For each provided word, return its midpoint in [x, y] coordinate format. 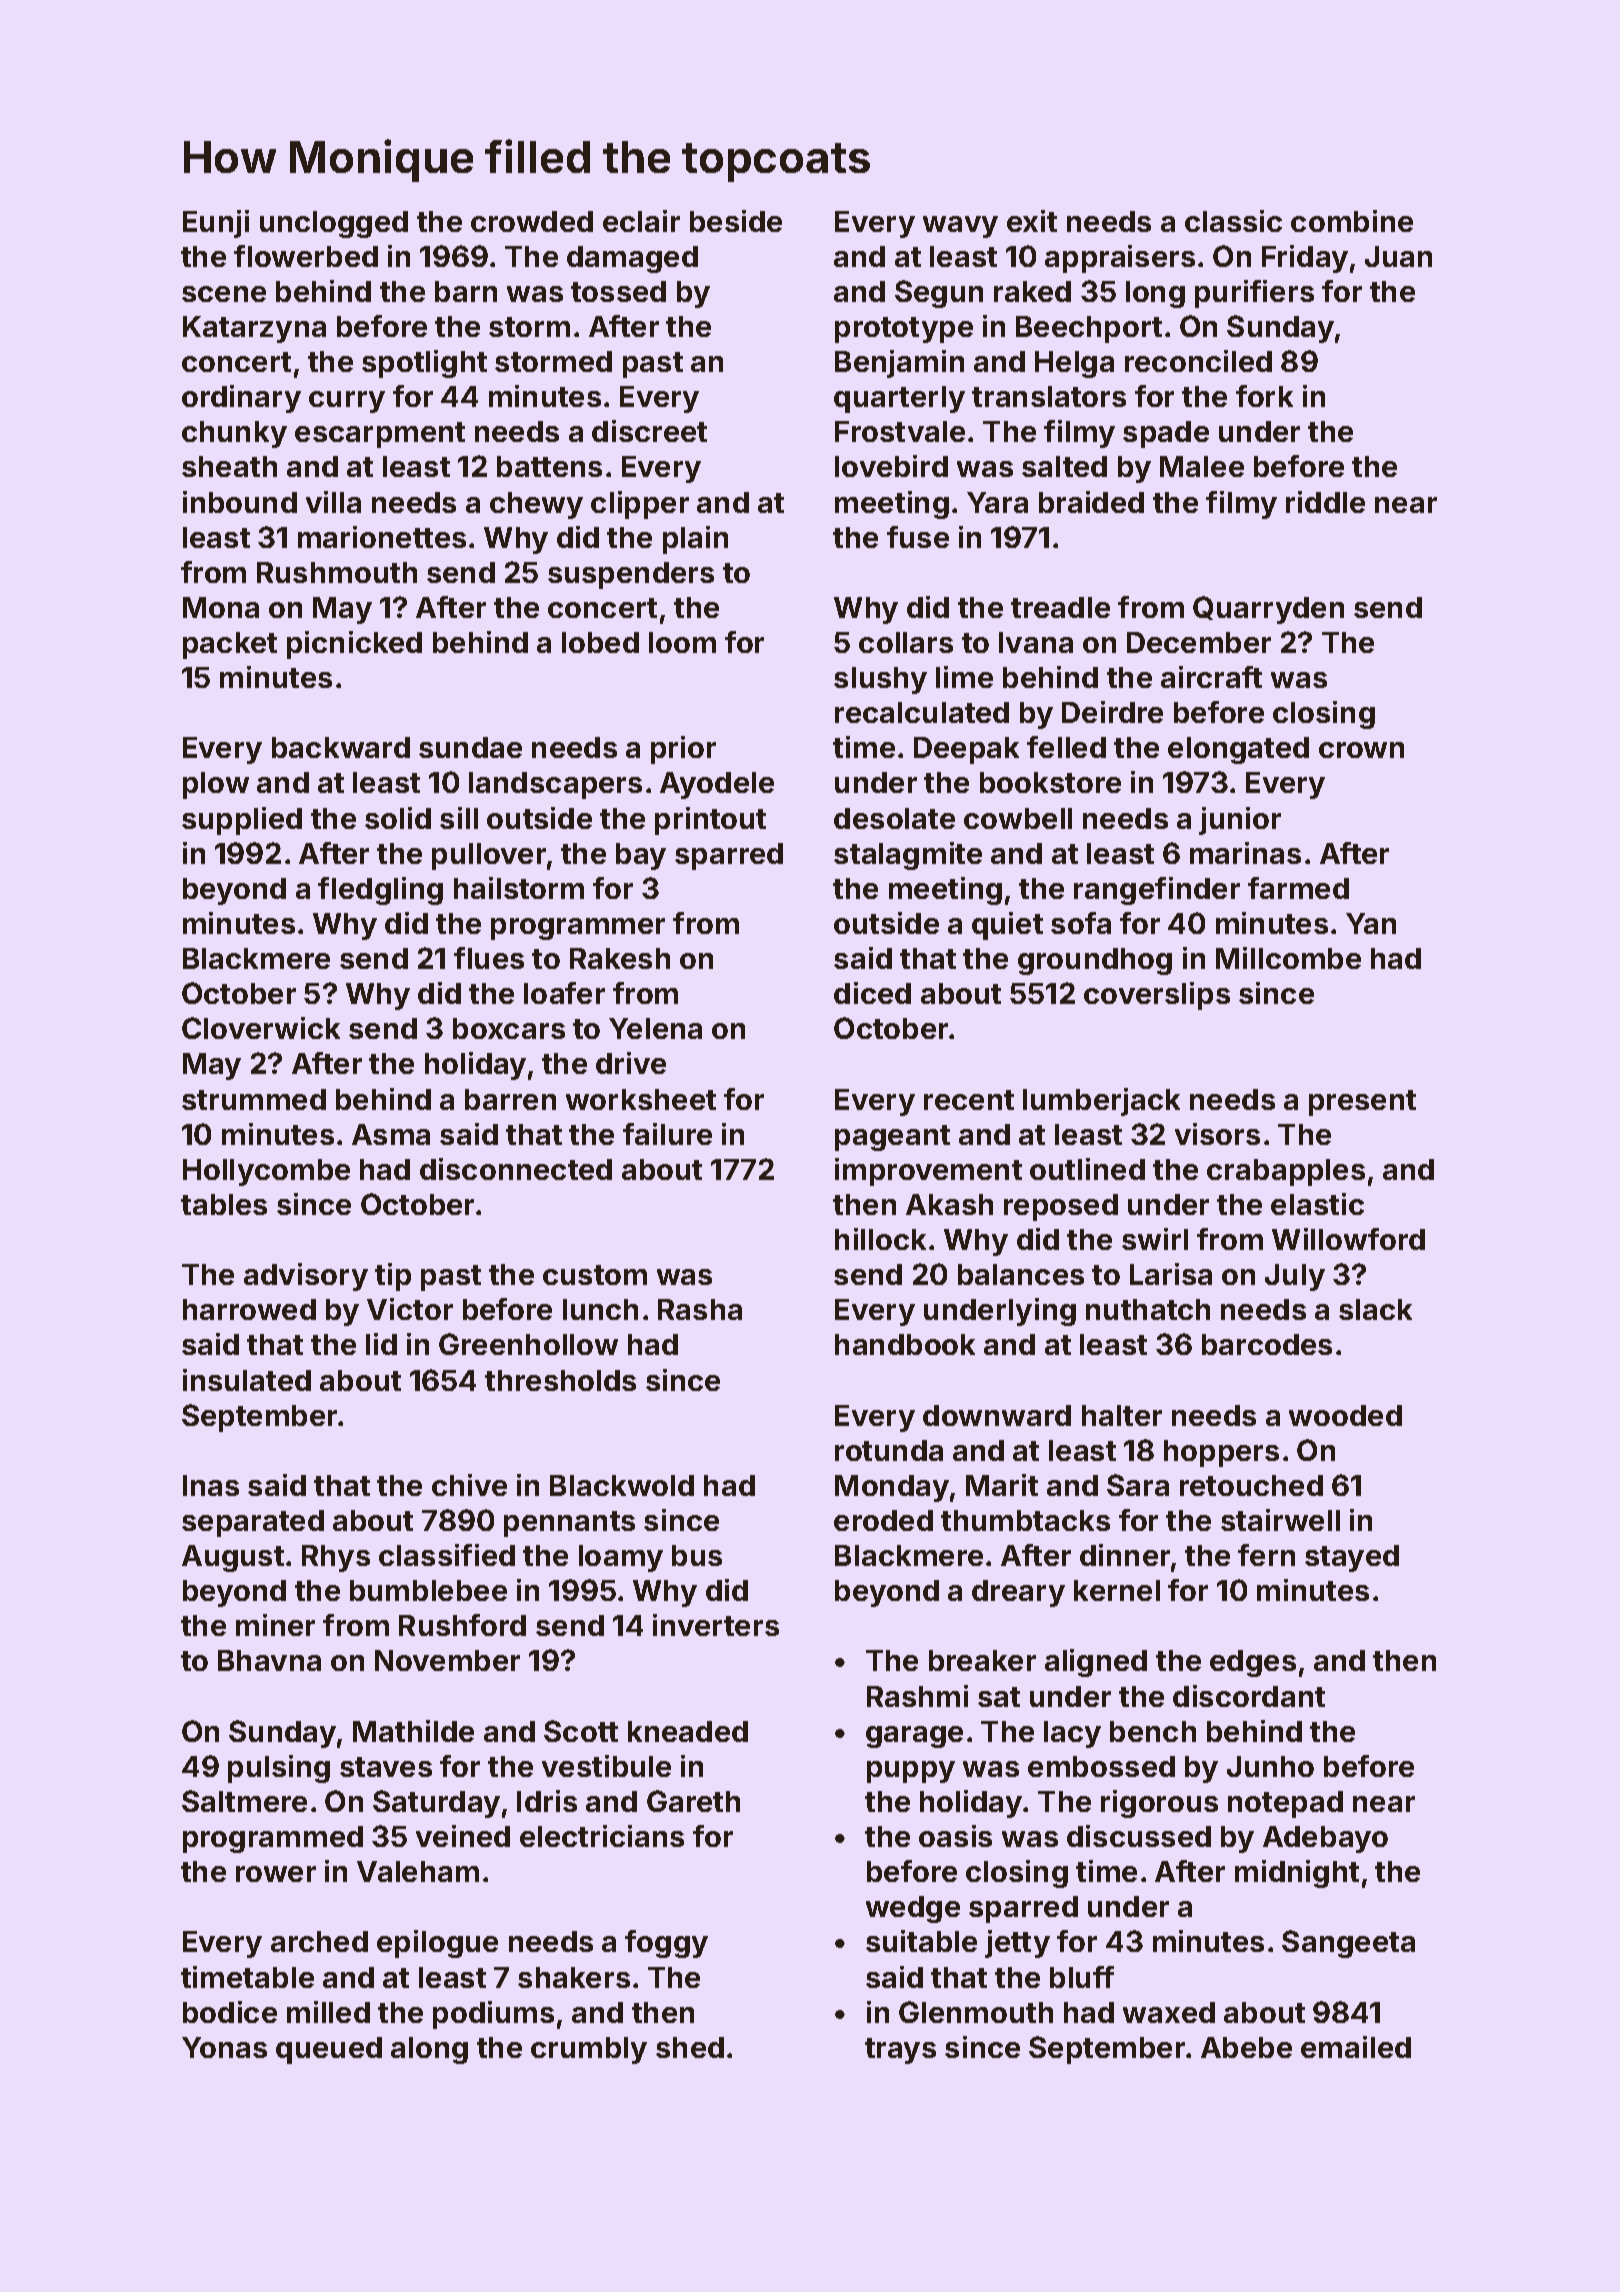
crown [1361, 750]
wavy [960, 227]
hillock [880, 1239]
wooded [1345, 1415]
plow [216, 785]
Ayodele [717, 785]
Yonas [224, 2047]
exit [1032, 221]
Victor [410, 1309]
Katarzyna [254, 329]
